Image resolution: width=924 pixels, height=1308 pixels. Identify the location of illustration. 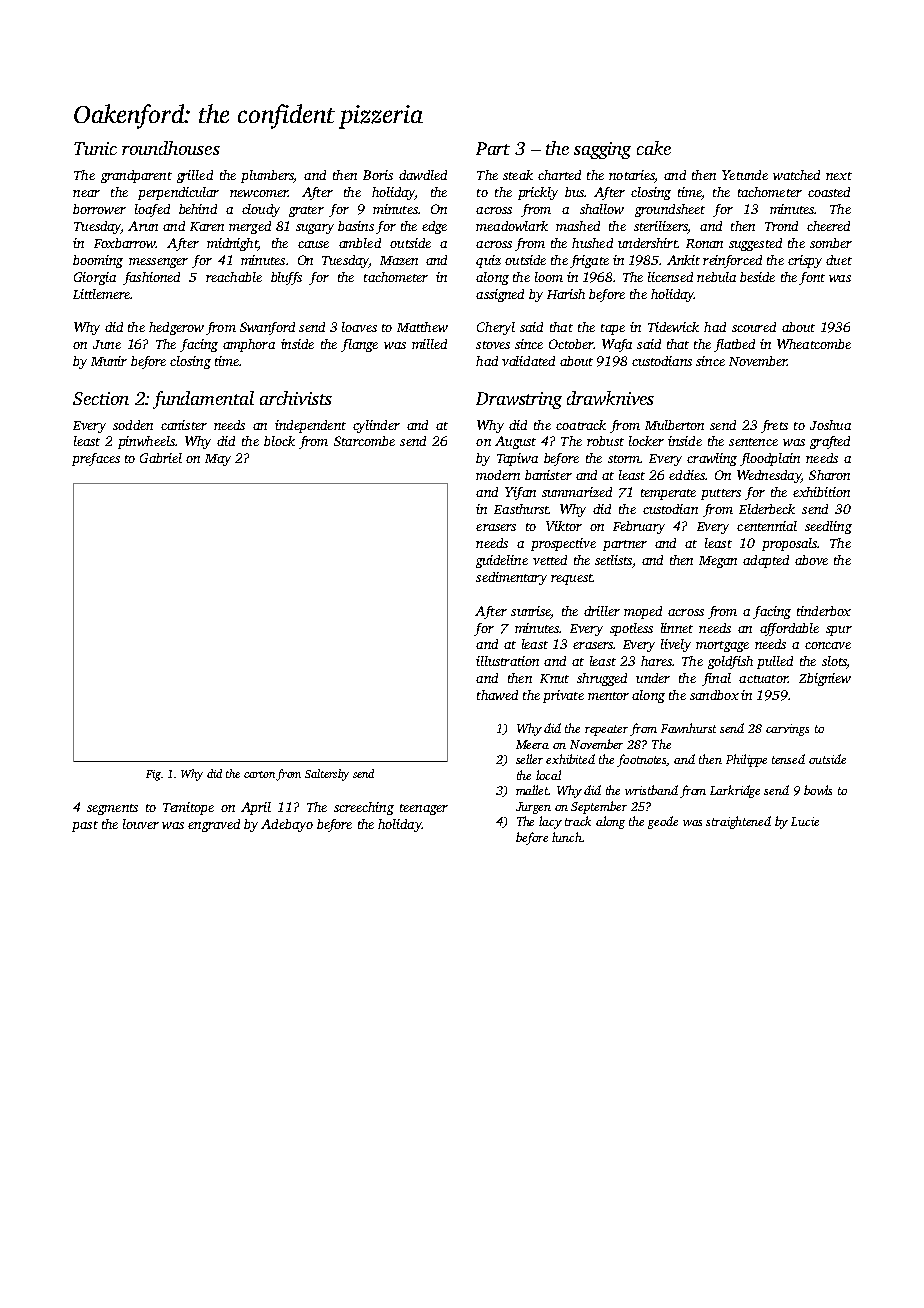
(507, 661).
